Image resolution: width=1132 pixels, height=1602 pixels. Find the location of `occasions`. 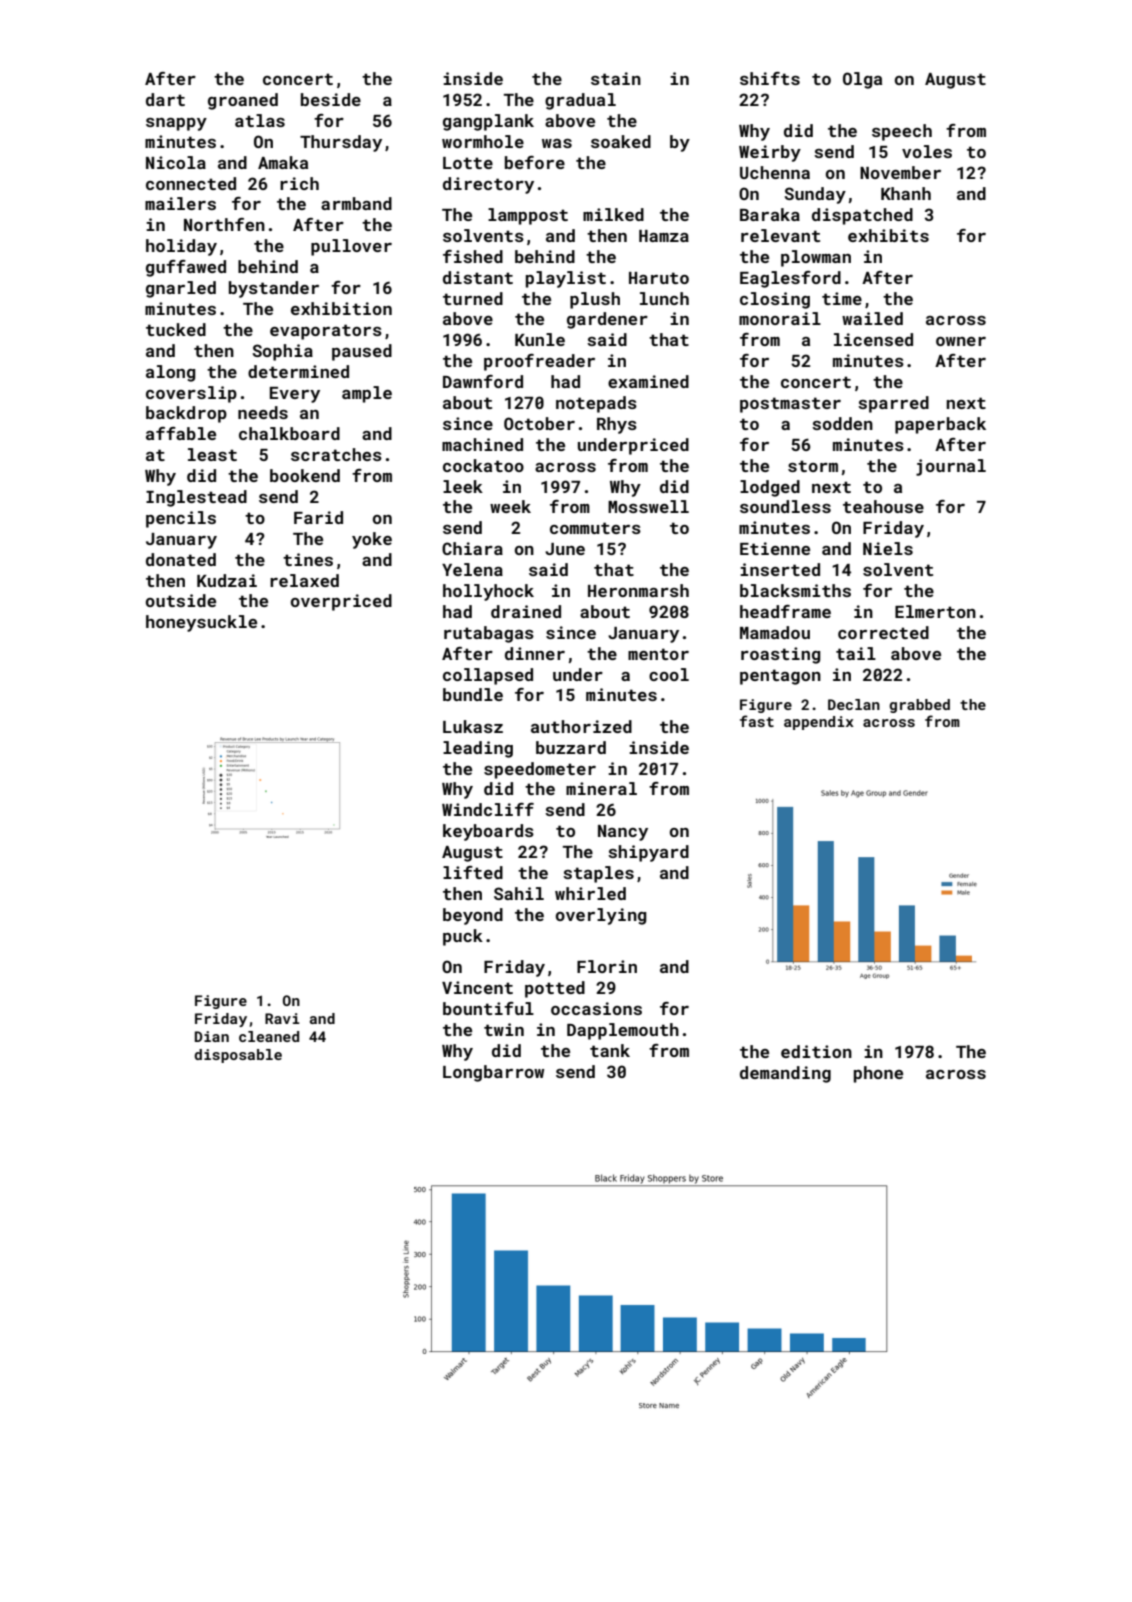

occasions is located at coordinates (596, 1008).
